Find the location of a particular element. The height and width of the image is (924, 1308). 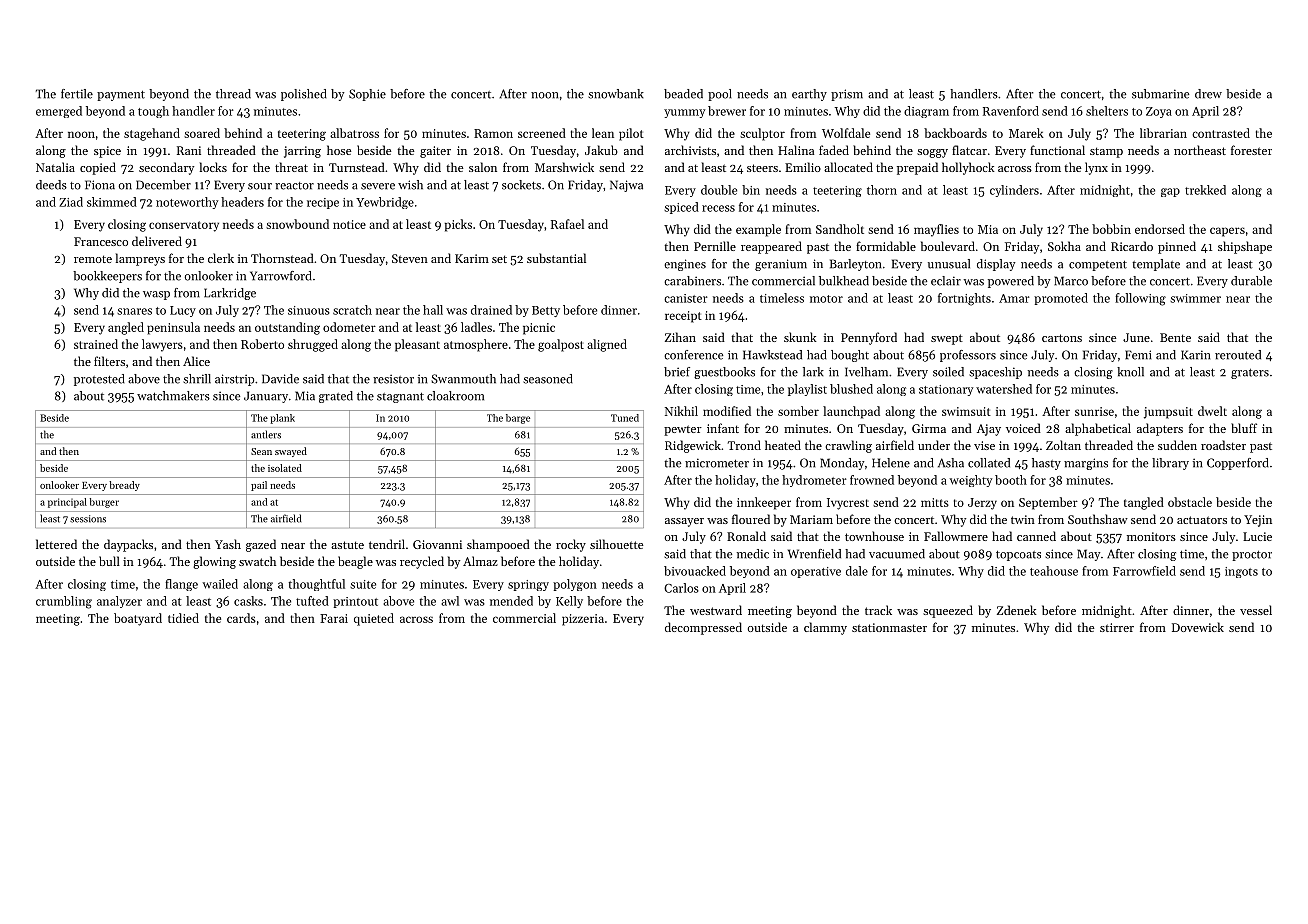

polished is located at coordinates (304, 95).
